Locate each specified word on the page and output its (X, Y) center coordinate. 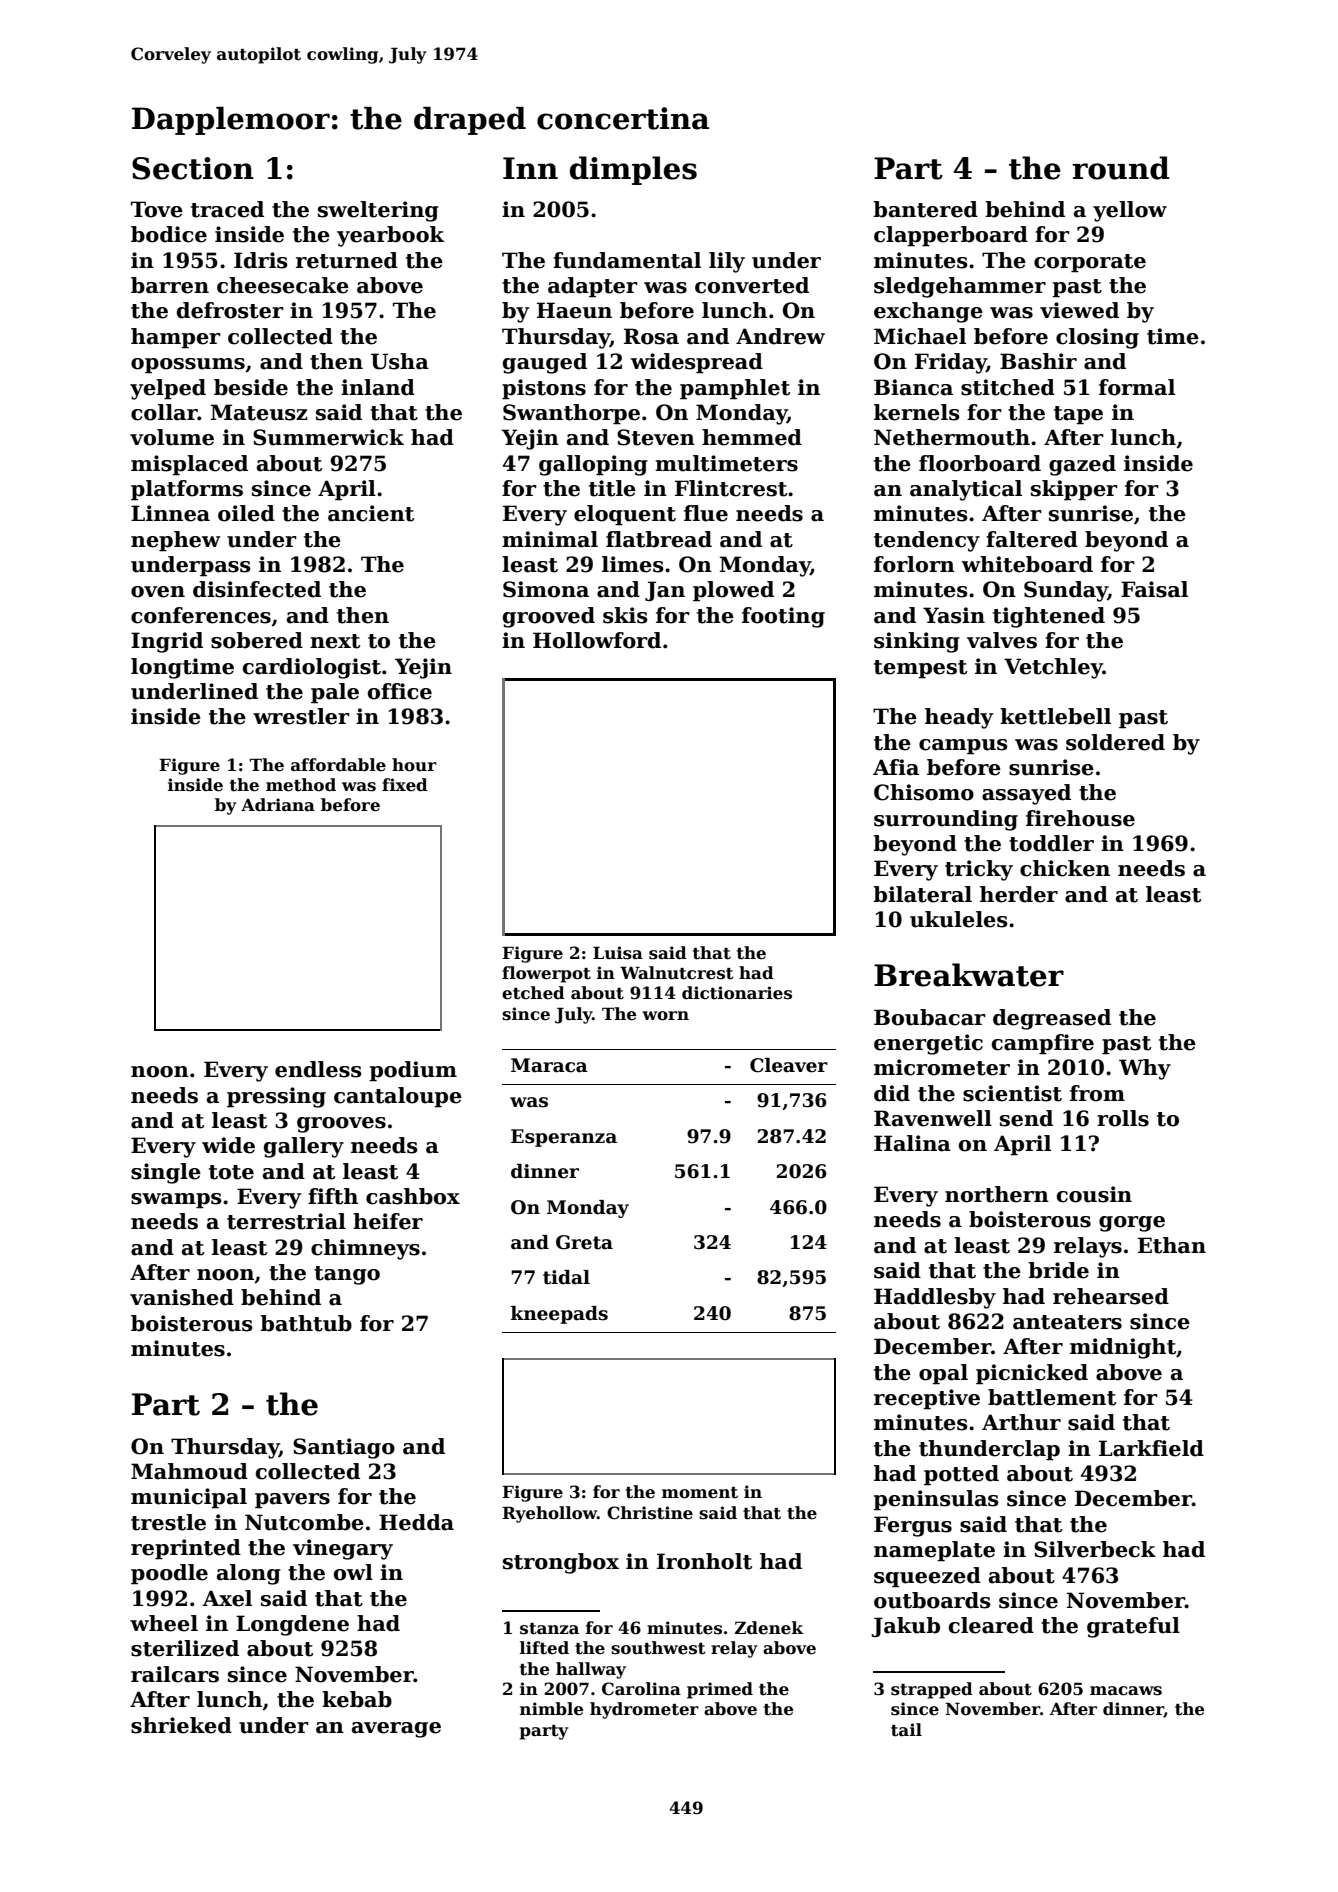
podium (413, 1071)
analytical (966, 490)
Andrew (780, 336)
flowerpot (546, 974)
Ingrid (167, 642)
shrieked (181, 1725)
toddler (1051, 843)
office (400, 691)
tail (906, 1730)
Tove (157, 209)
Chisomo (924, 792)
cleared (991, 1625)
